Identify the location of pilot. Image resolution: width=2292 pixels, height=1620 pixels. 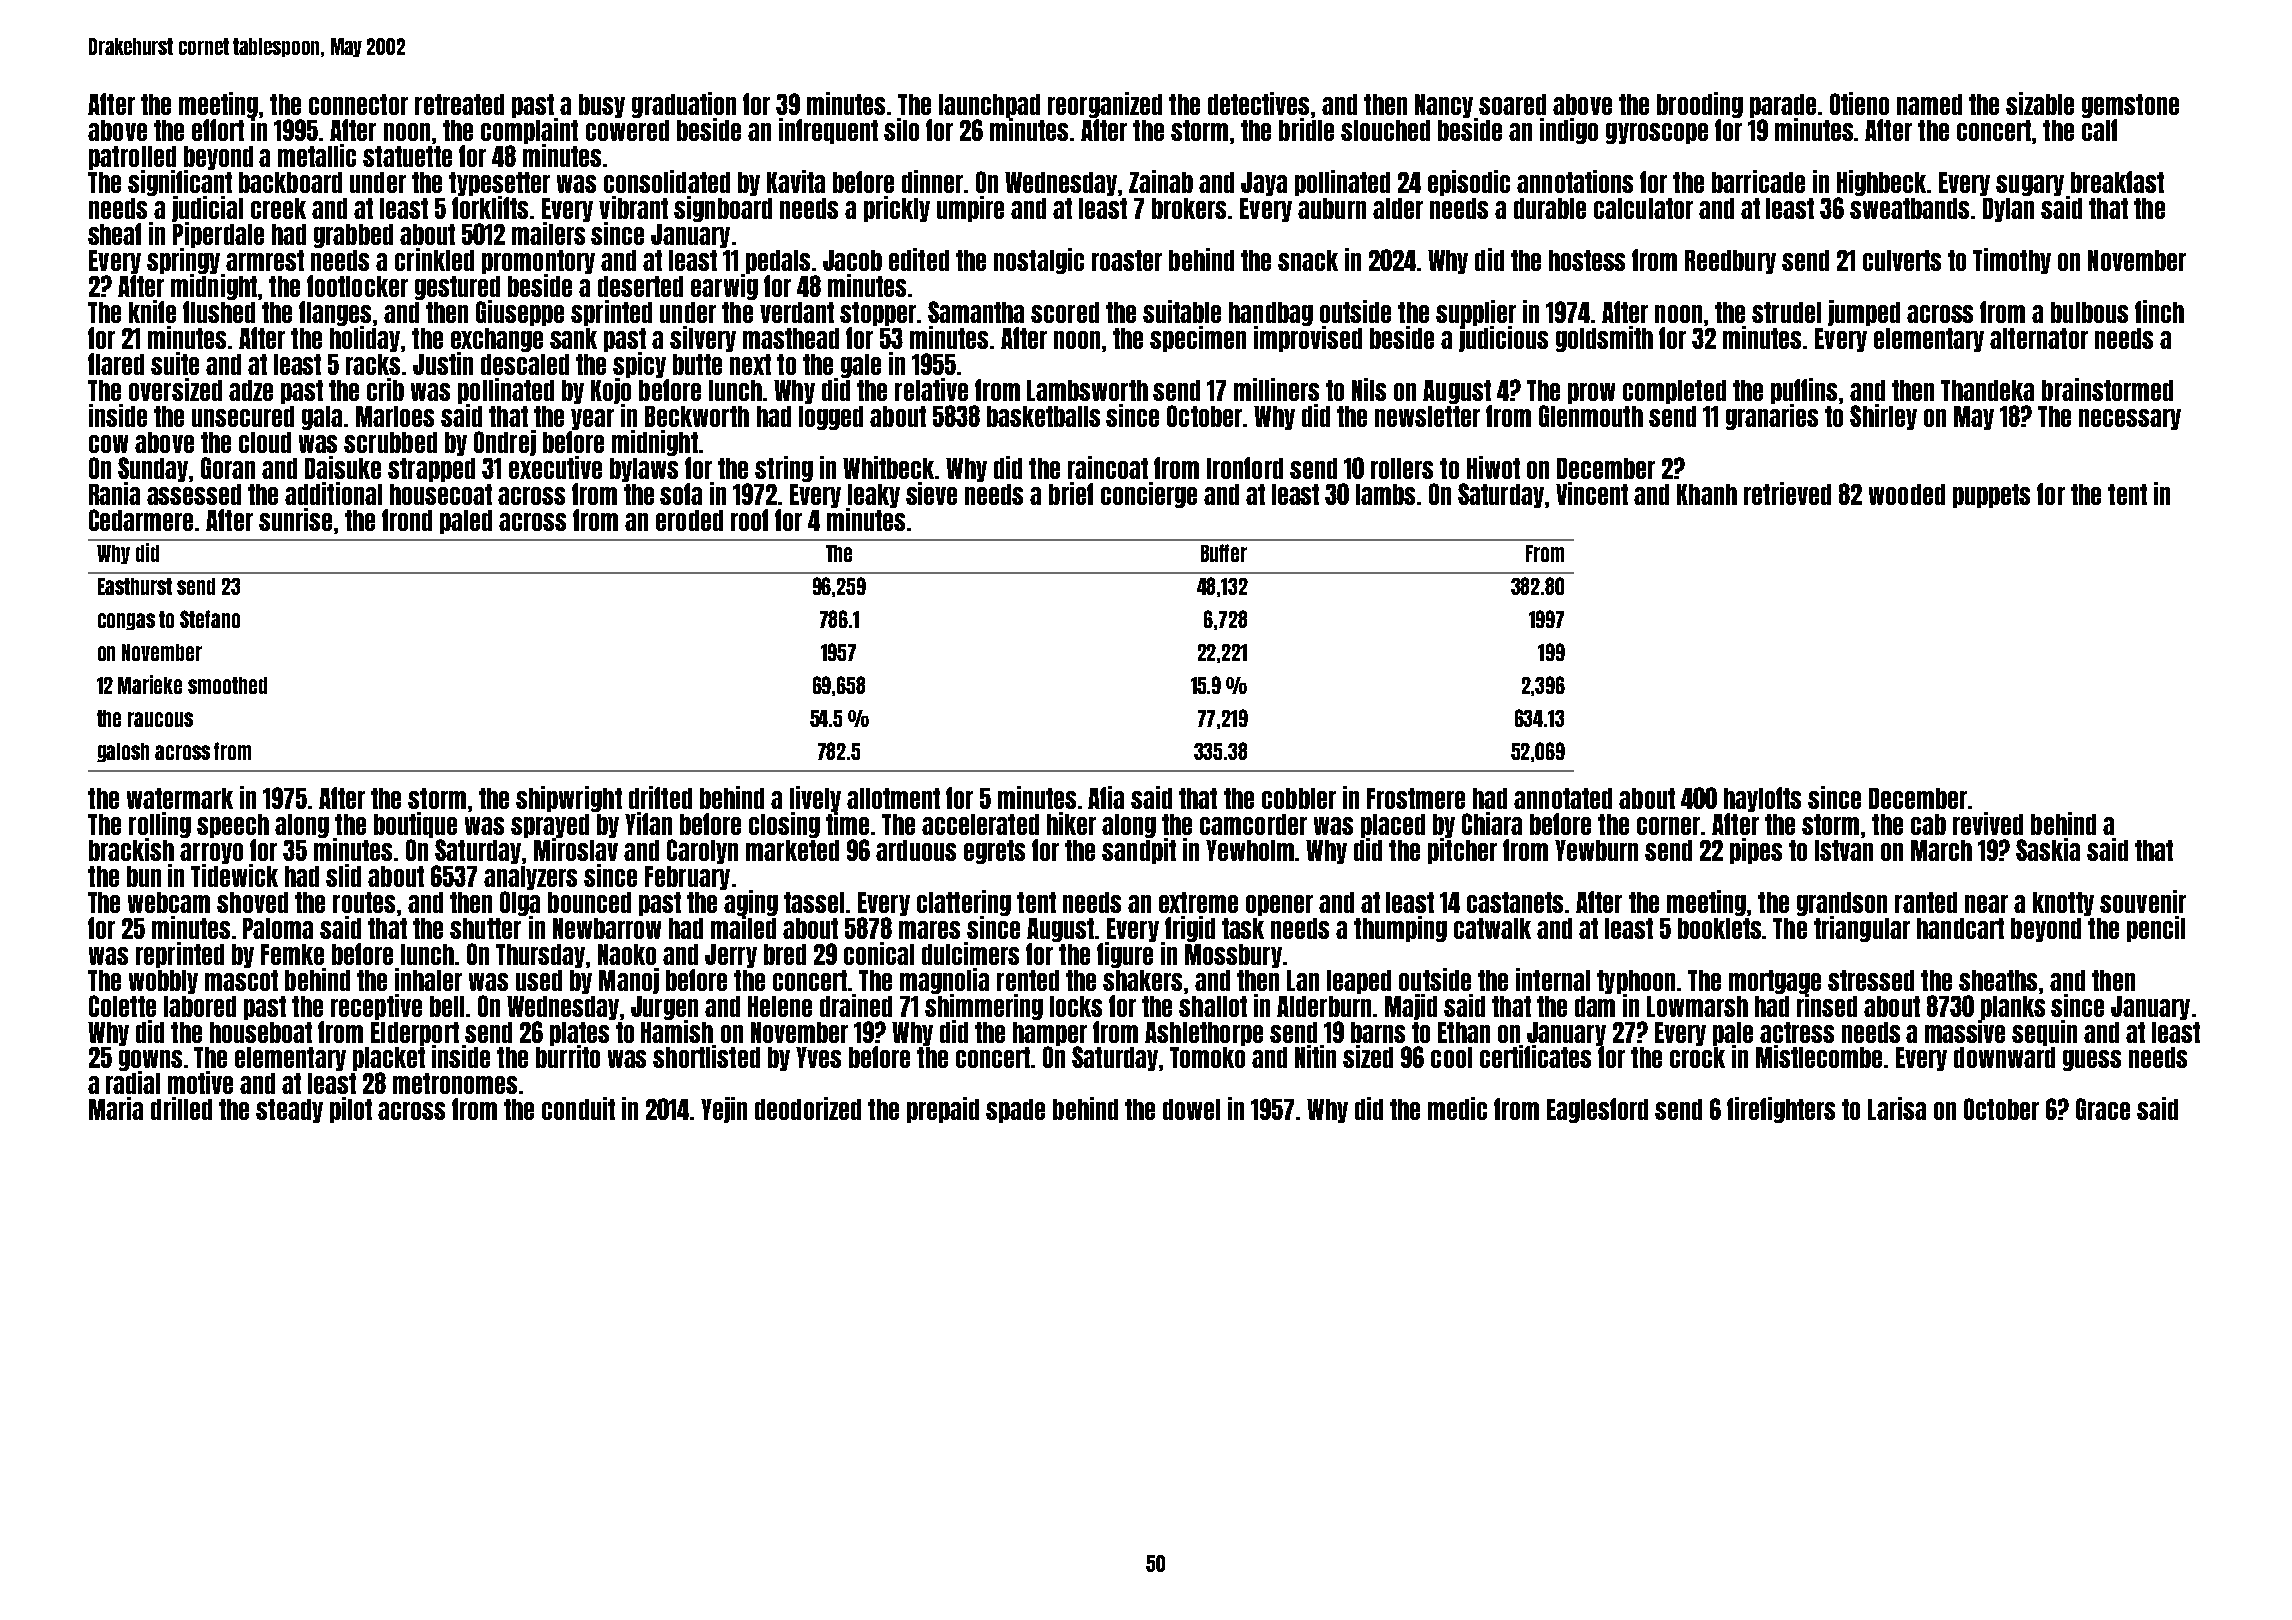
(351, 1110).
